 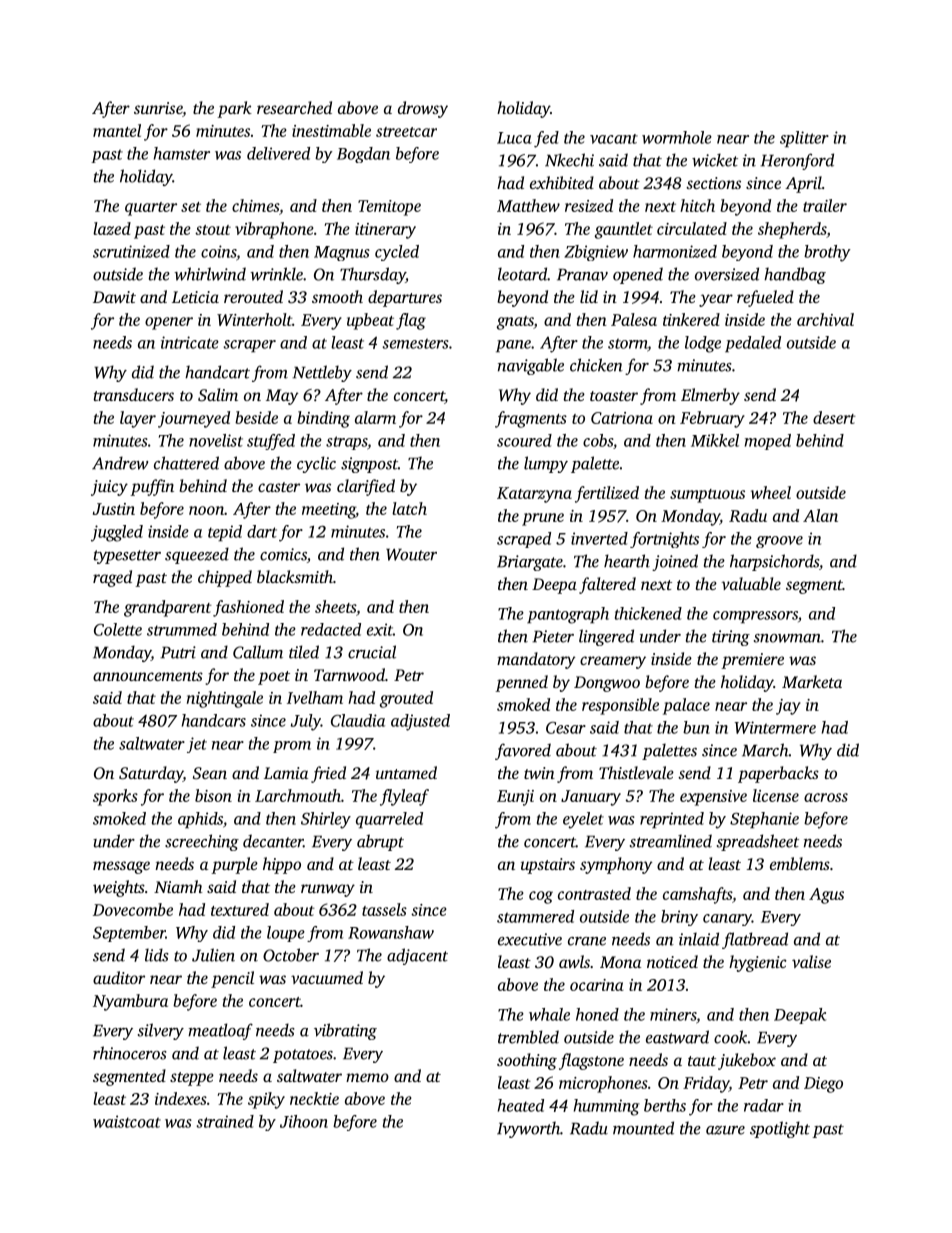 I want to click on Luca, so click(x=514, y=138).
